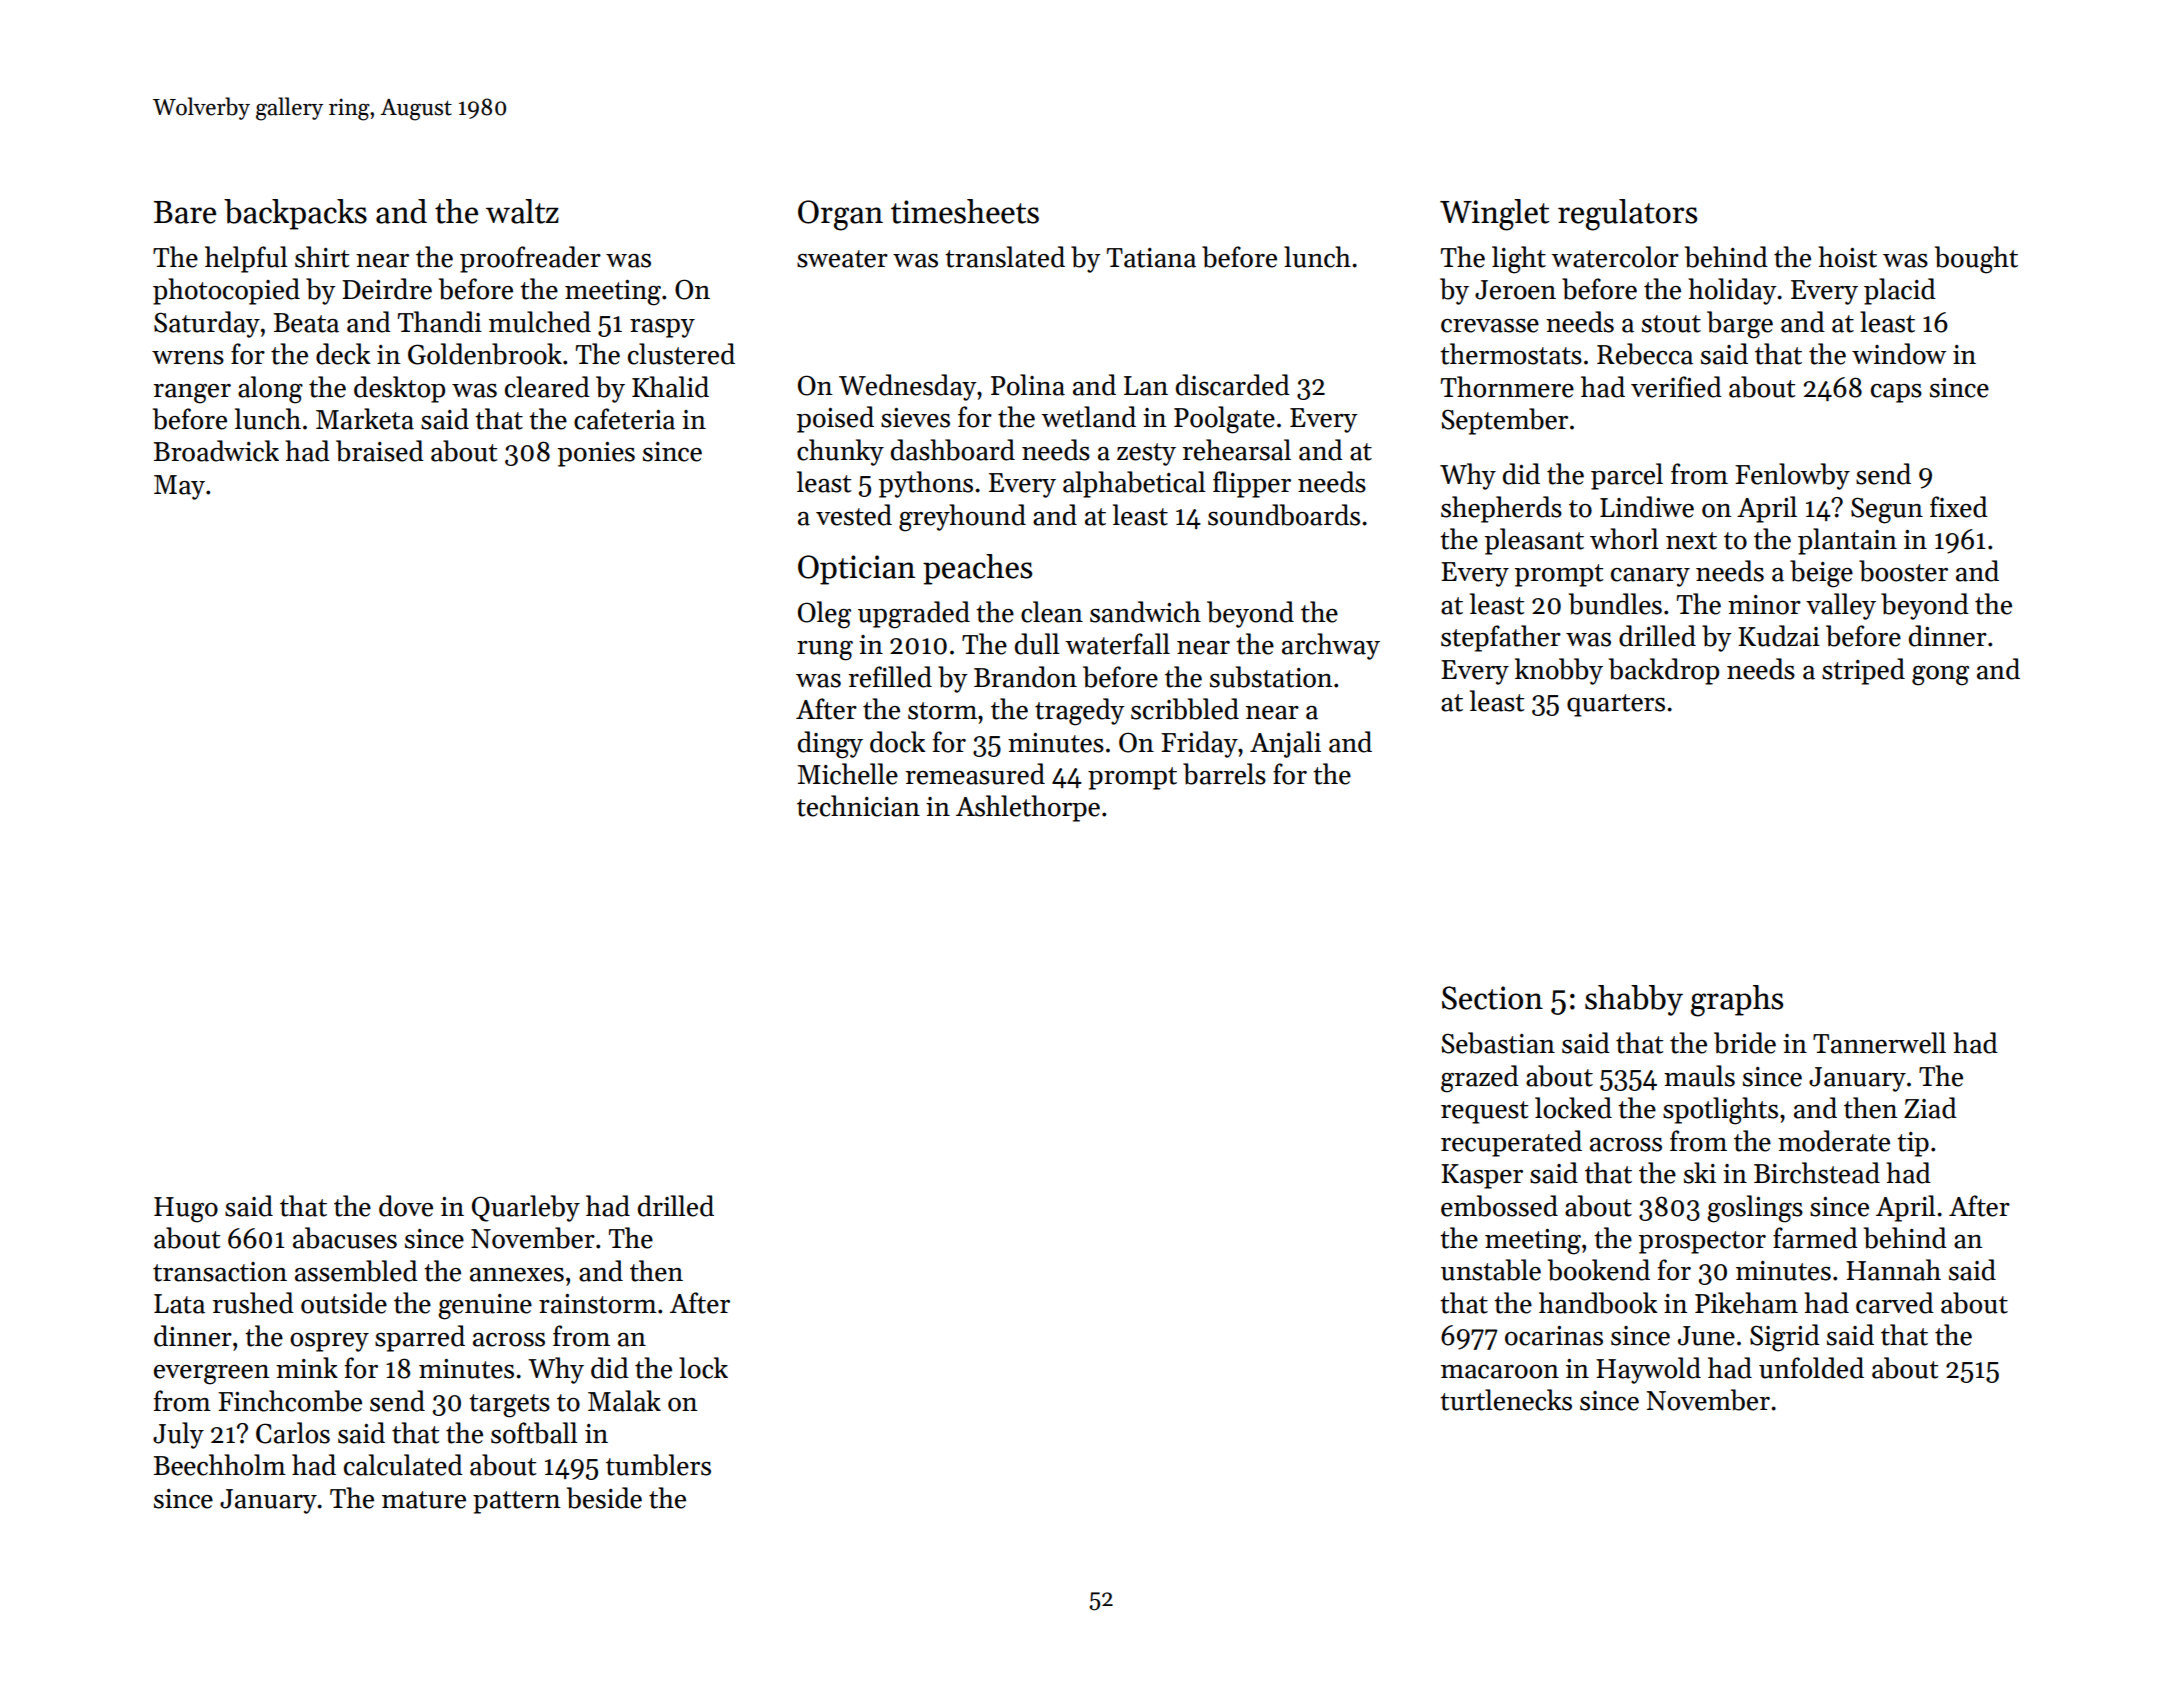 This page has height=1683, width=2178. I want to click on turtlenecks, so click(1506, 1400).
